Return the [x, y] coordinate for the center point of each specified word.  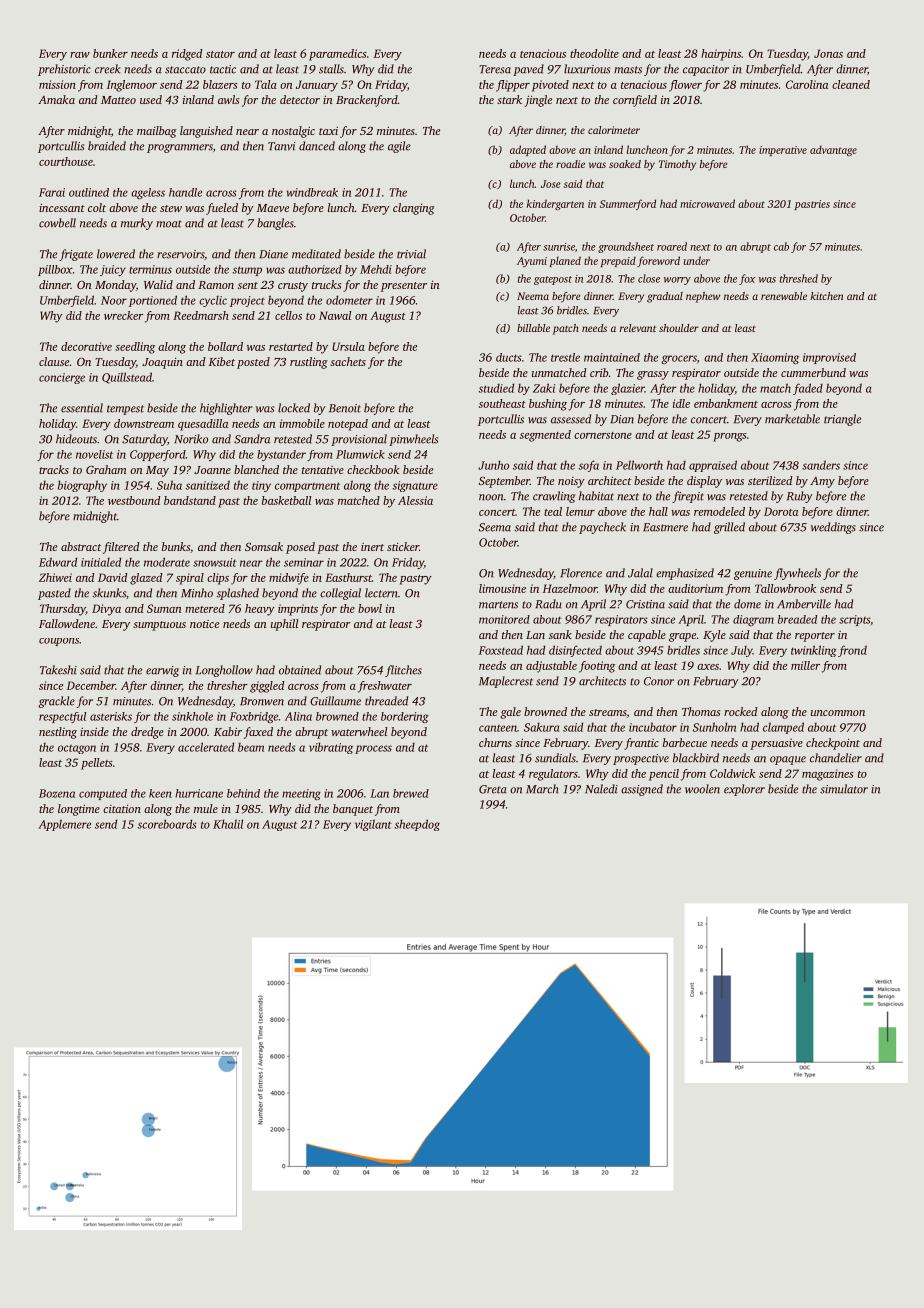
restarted [291, 346]
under [697, 260]
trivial [411, 254]
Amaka [56, 99]
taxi [328, 130]
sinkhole [192, 716]
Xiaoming [775, 358]
